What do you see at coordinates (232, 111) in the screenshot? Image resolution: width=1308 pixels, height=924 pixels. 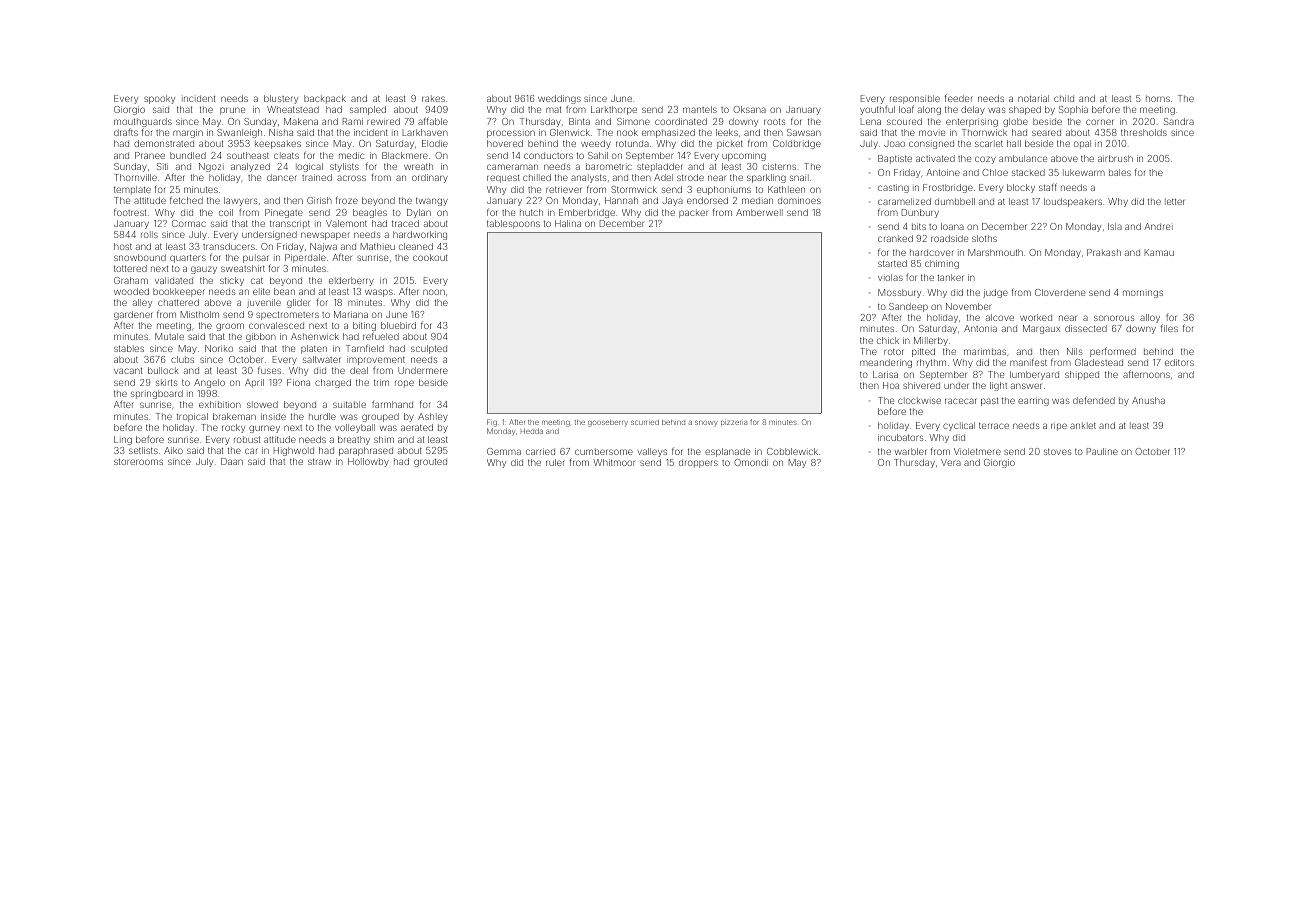 I see `prune` at bounding box center [232, 111].
